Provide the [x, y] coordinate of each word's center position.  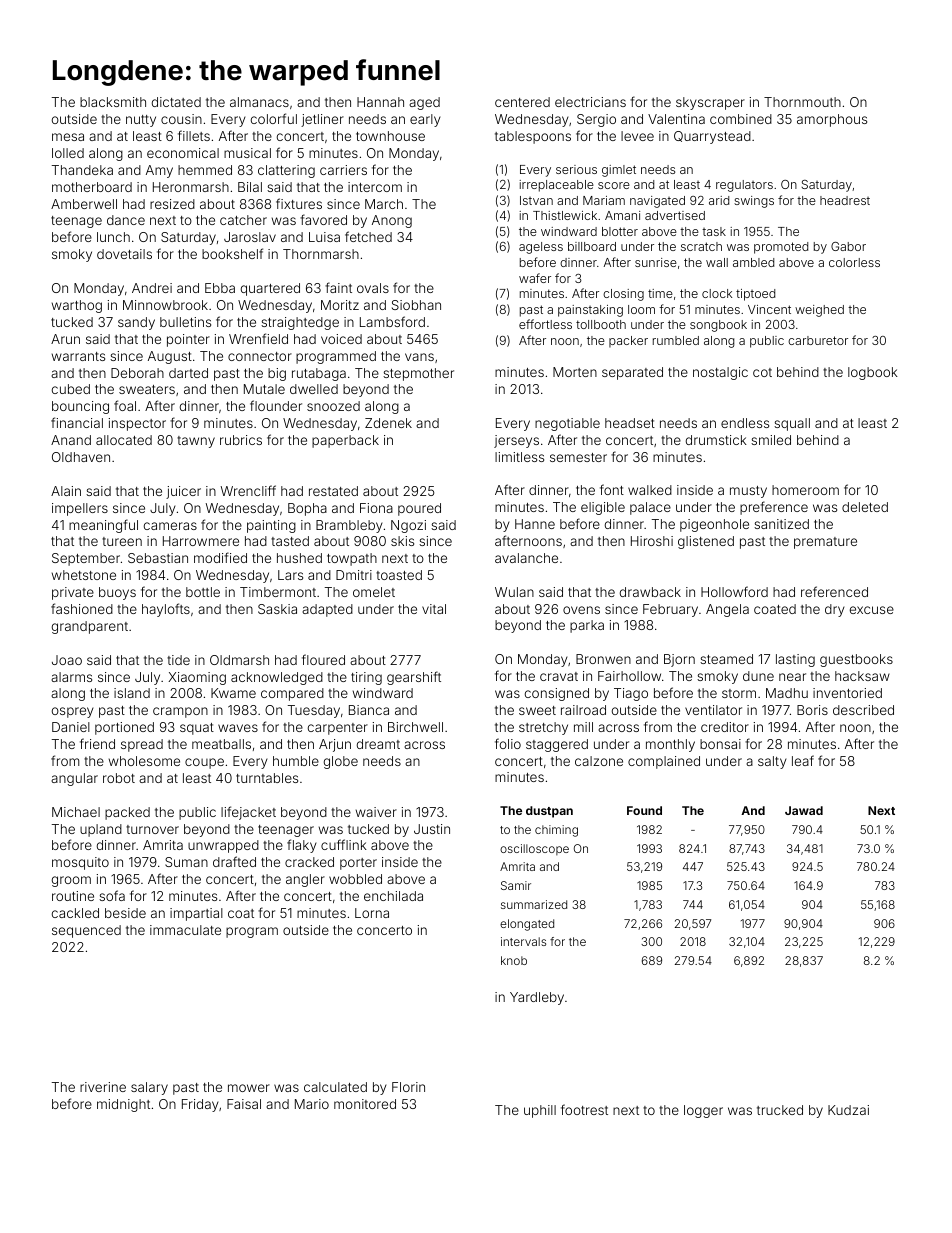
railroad [583, 710]
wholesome [144, 761]
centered [522, 102]
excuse [872, 610]
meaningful [103, 526]
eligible [603, 508]
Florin [408, 1087]
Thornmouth [802, 102]
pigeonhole [714, 525]
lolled [68, 153]
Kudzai [848, 1110]
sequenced [86, 931]
